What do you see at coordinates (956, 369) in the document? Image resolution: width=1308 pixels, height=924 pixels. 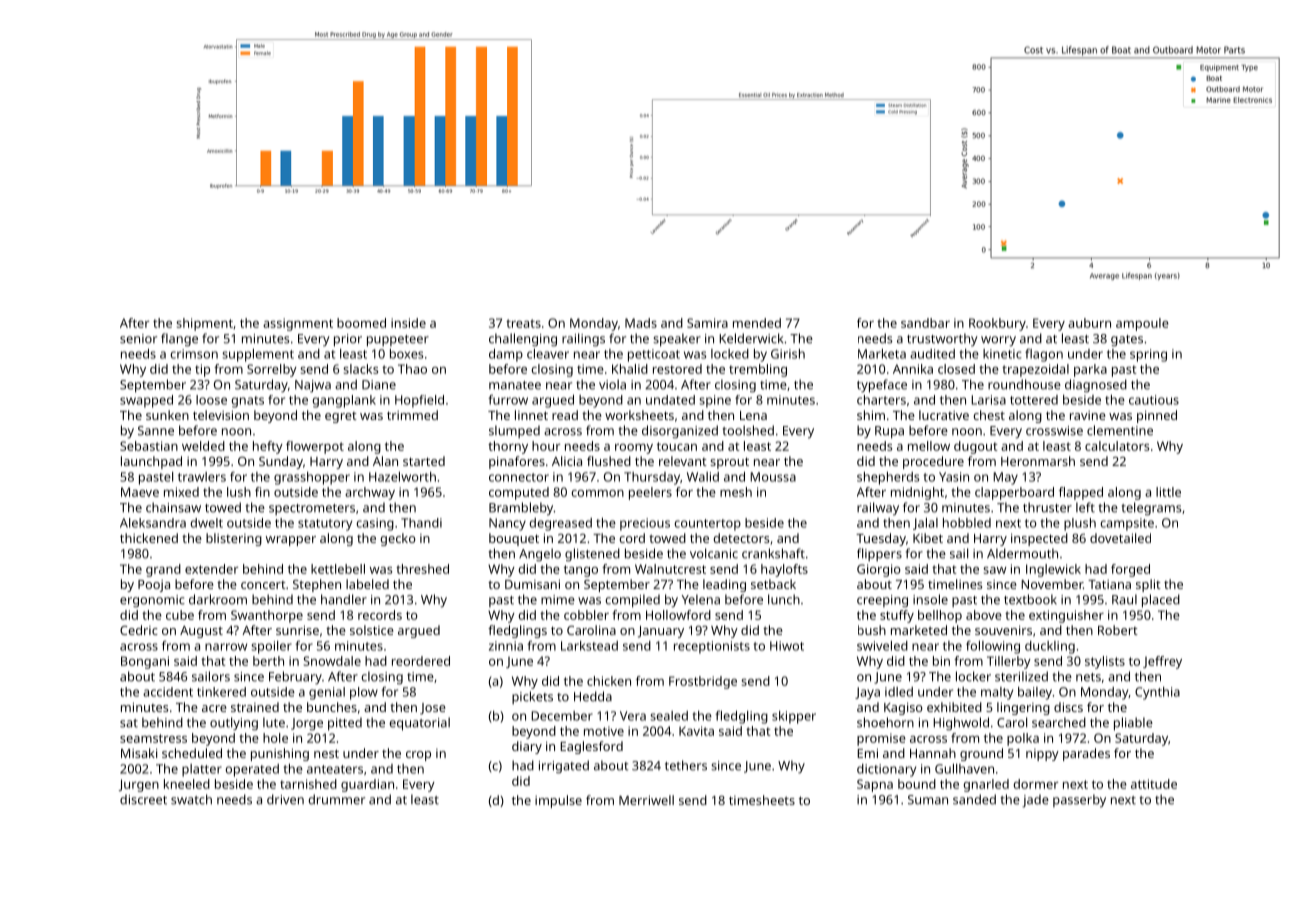 I see `closed` at bounding box center [956, 369].
